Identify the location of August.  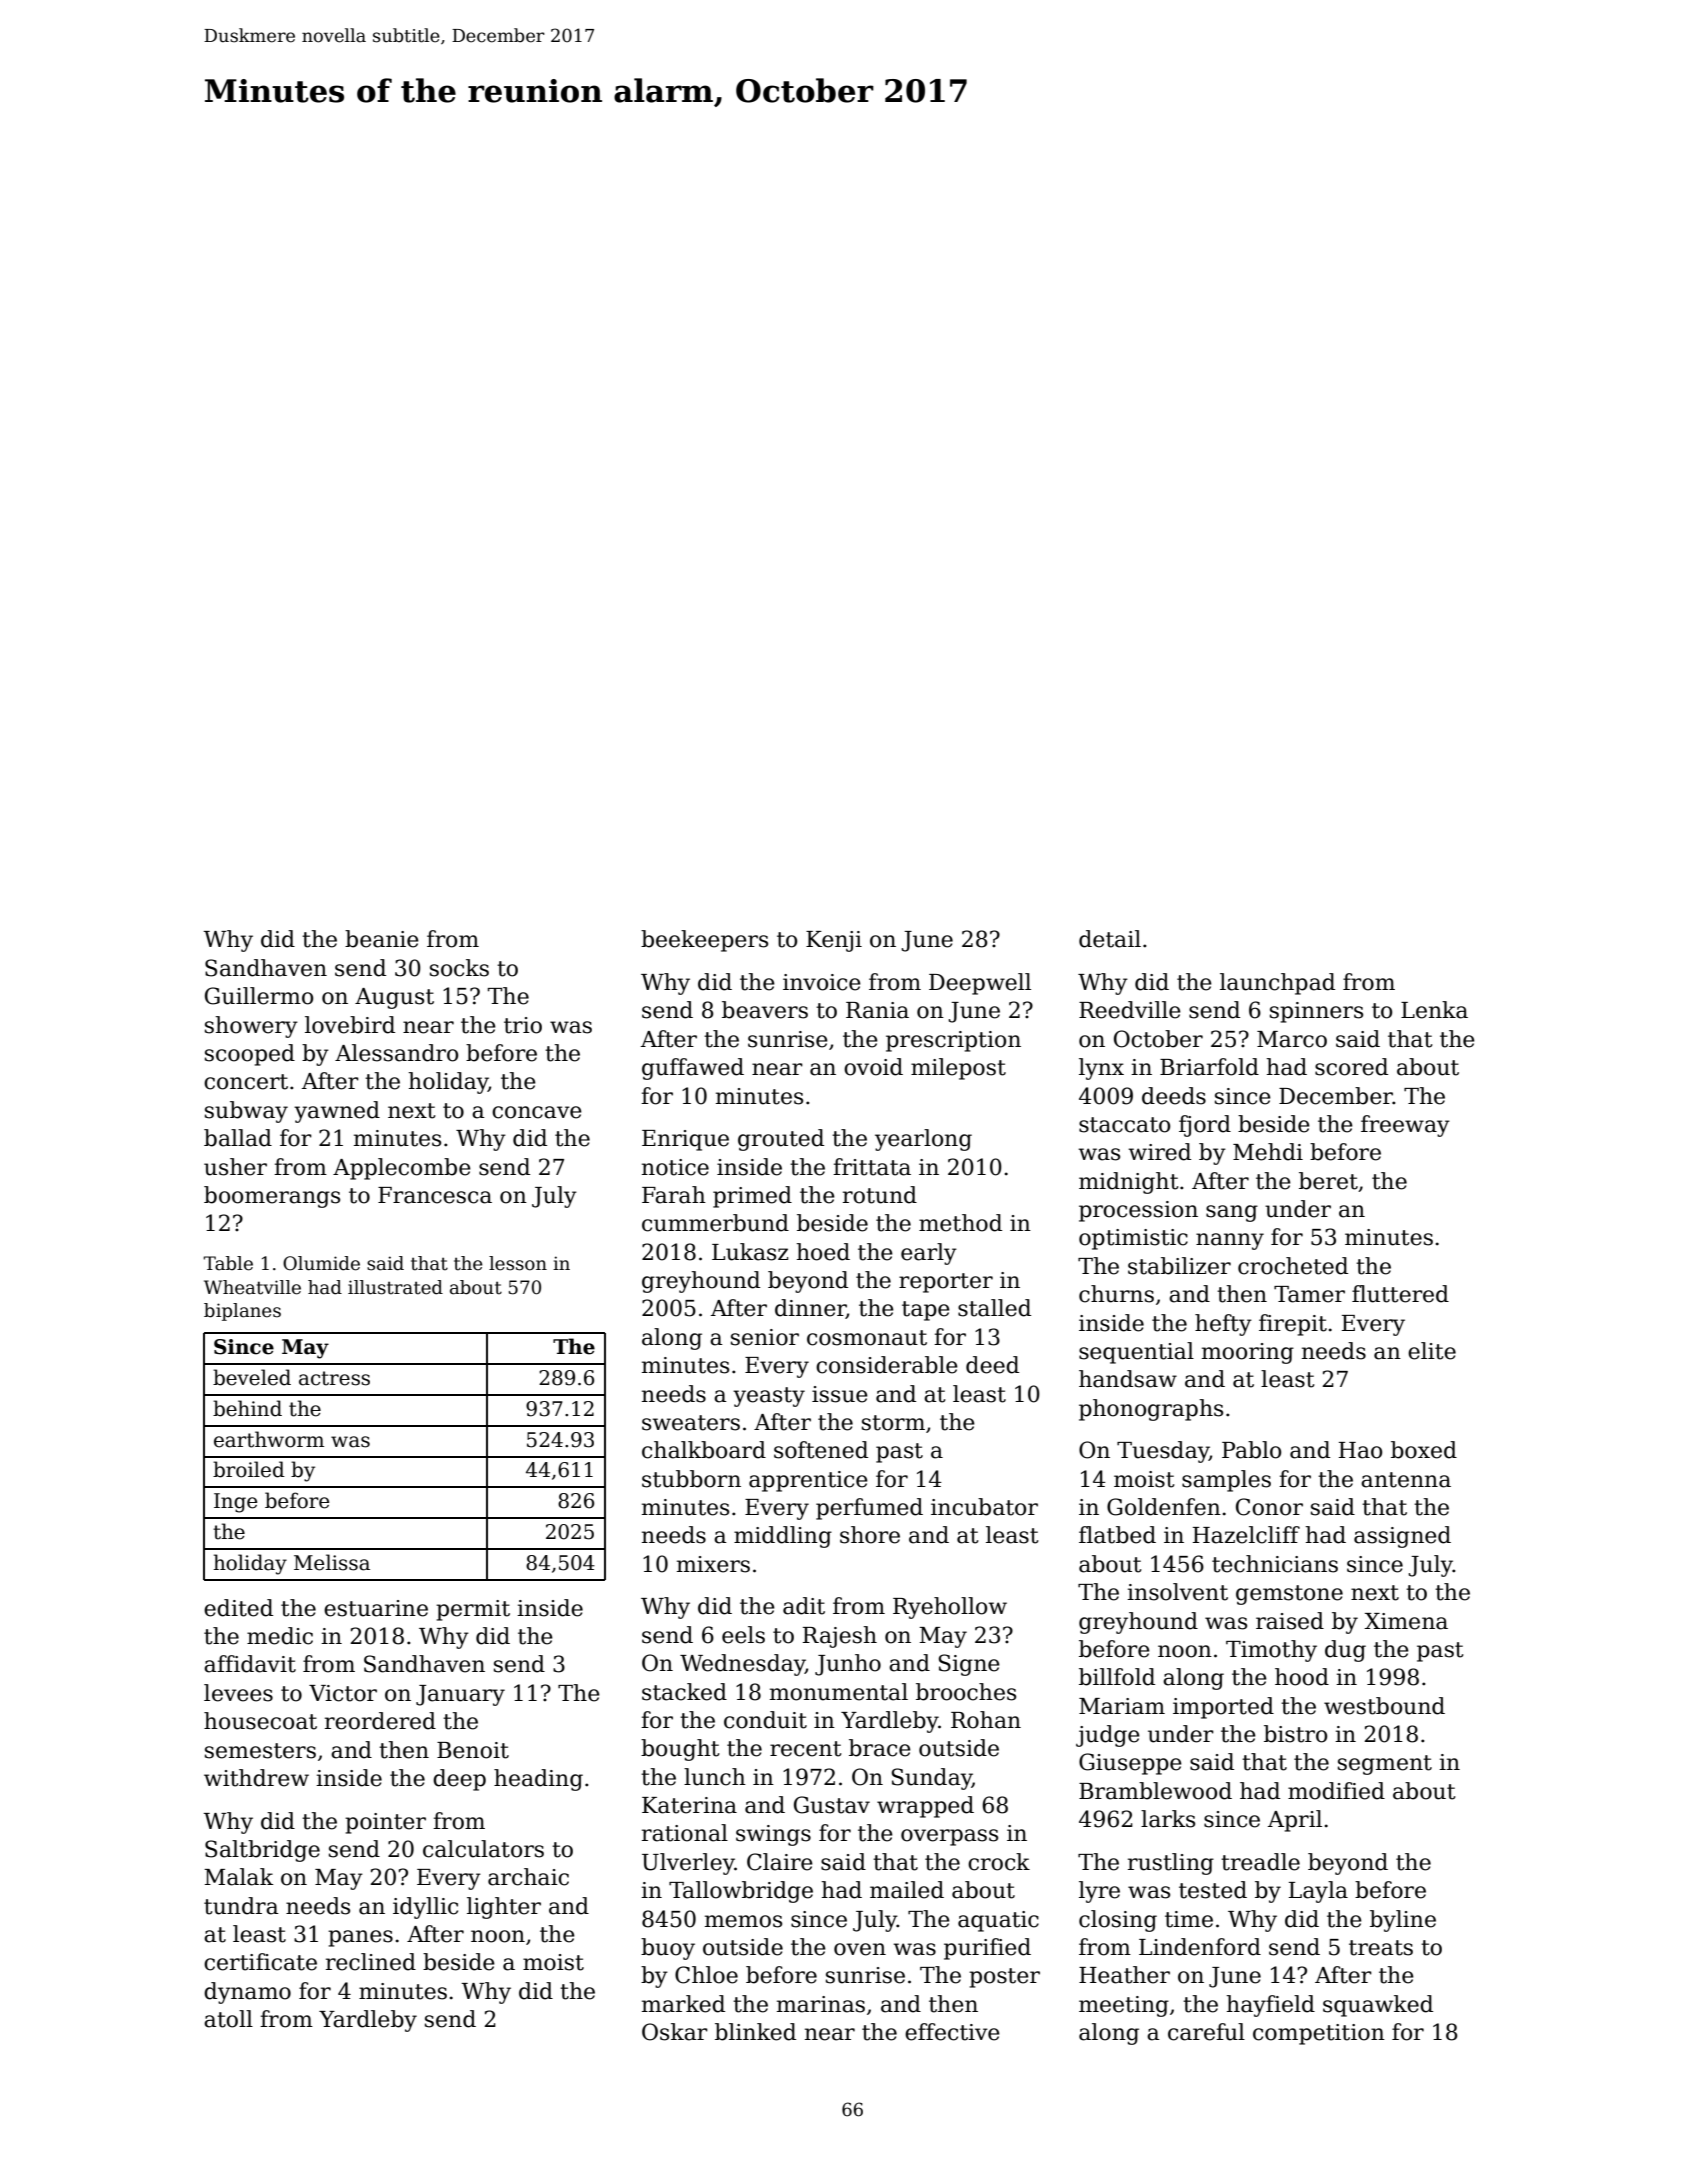
(394, 998).
